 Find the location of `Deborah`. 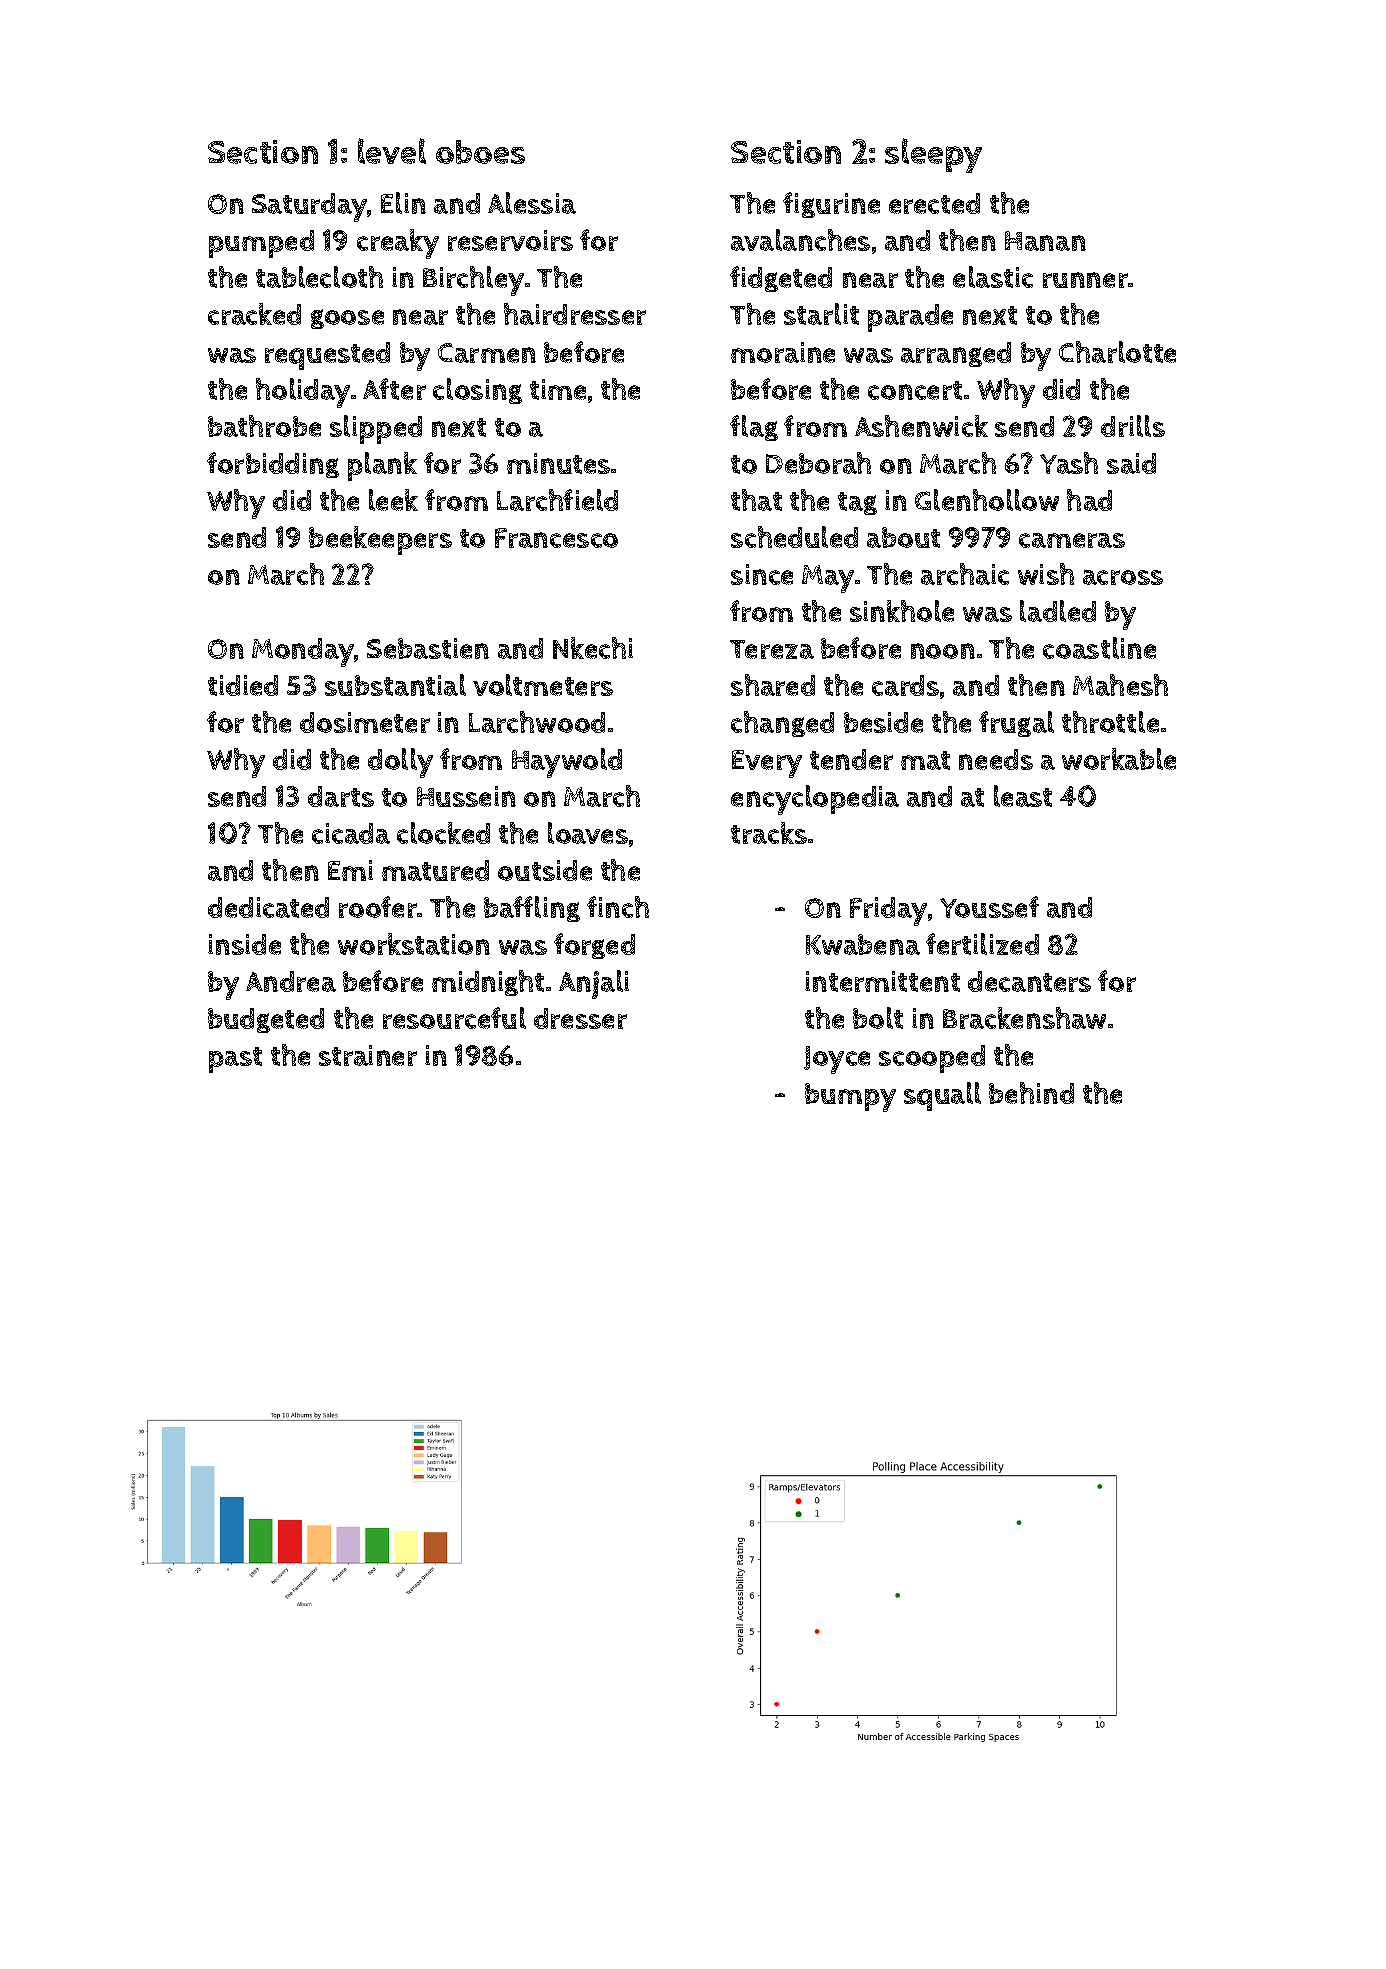

Deborah is located at coordinates (818, 463).
